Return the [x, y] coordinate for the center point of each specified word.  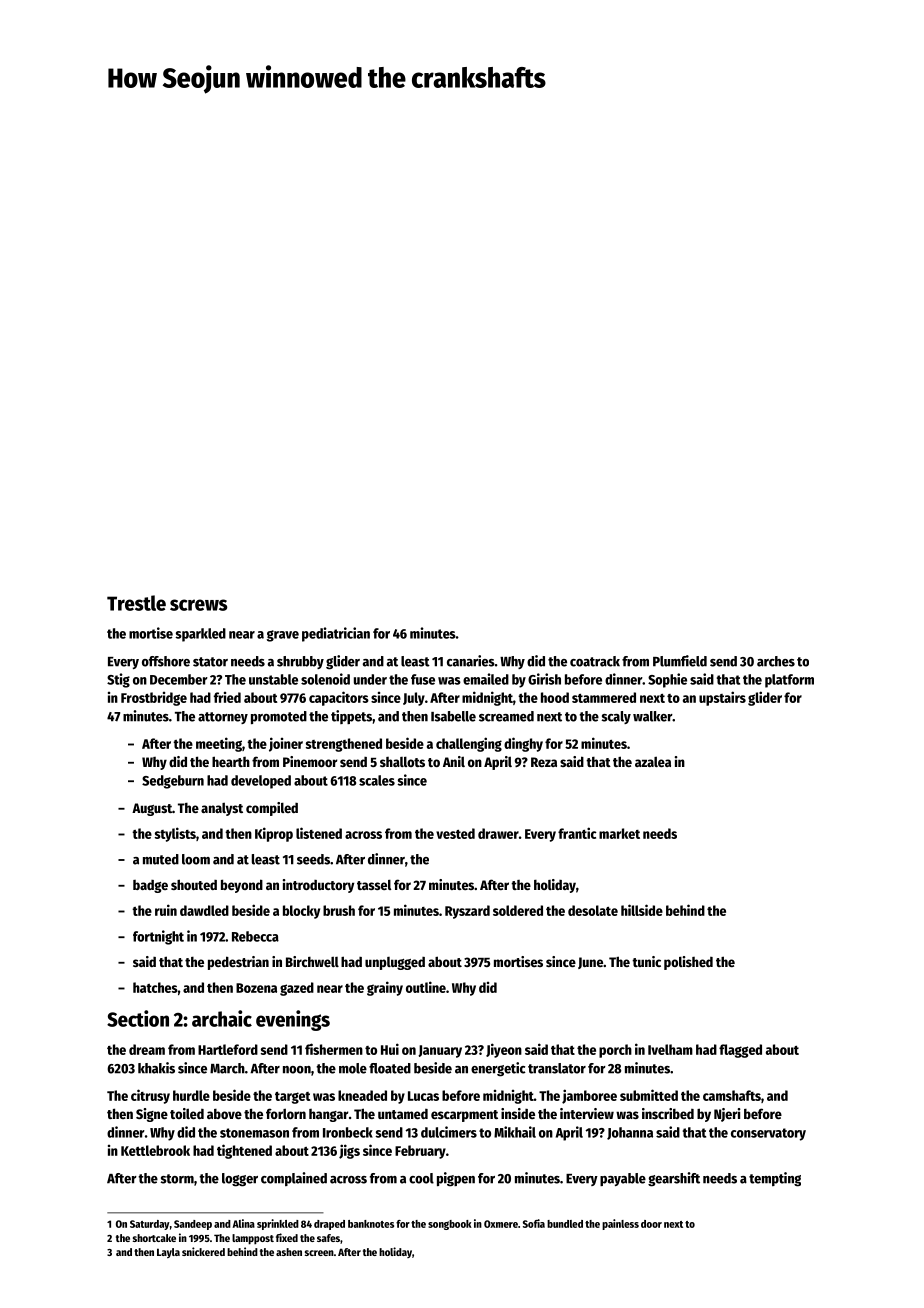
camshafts [732, 1095]
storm [177, 1179]
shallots [402, 762]
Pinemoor [310, 761]
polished [688, 963]
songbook [450, 1225]
